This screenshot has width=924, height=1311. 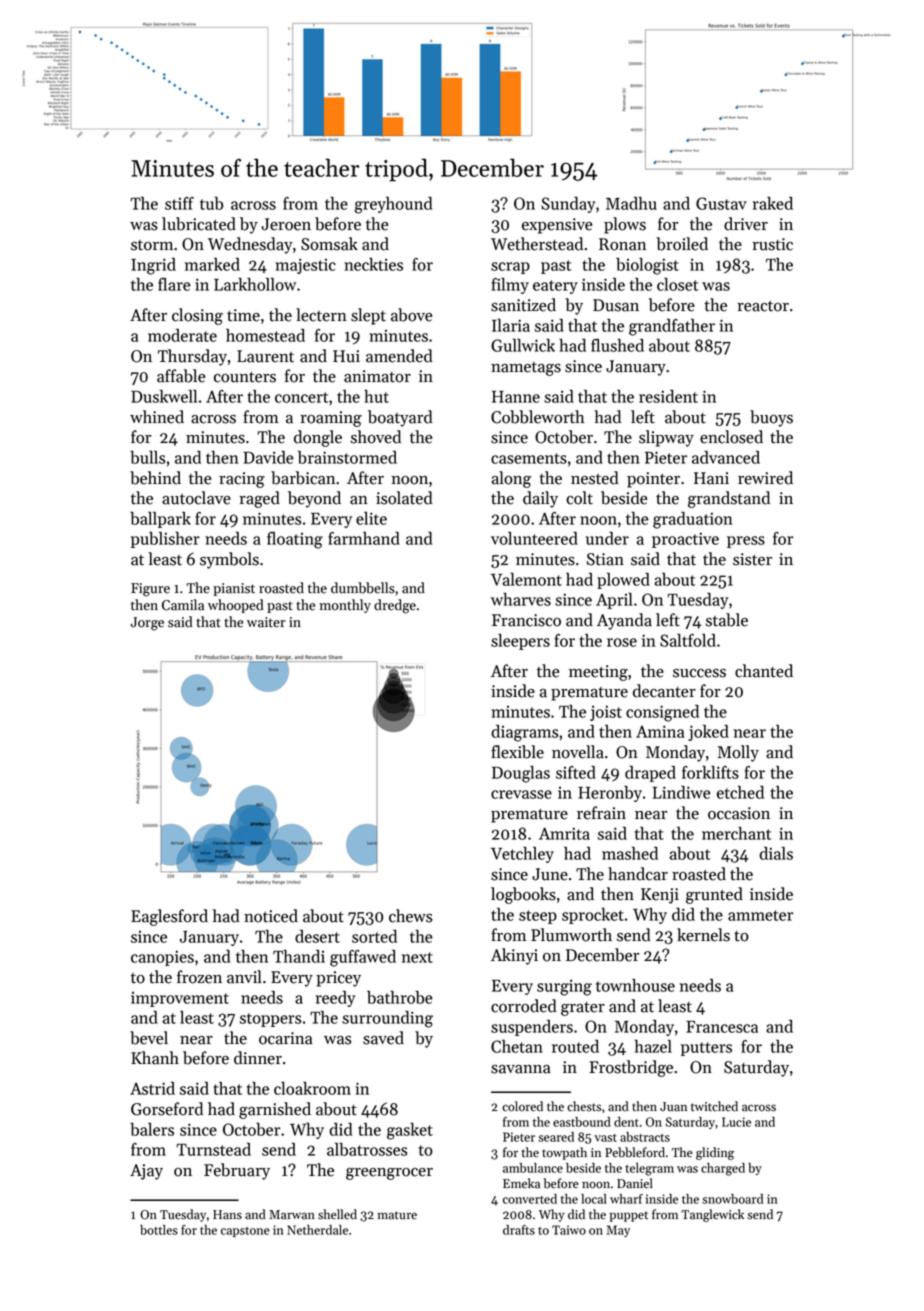 I want to click on dials, so click(x=776, y=853).
